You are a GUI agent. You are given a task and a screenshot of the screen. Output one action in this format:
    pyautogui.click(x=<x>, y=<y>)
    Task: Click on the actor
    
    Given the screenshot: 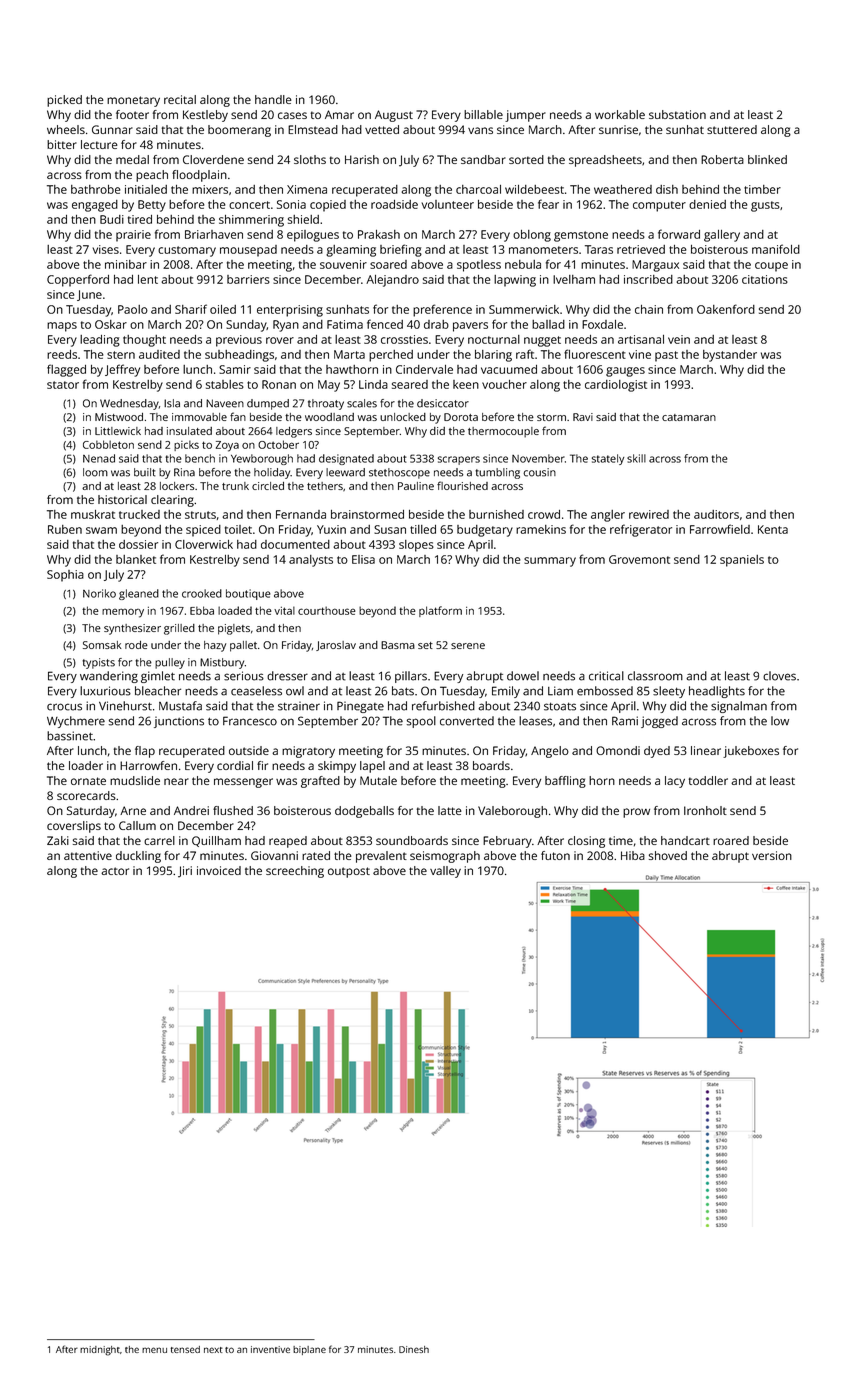 What is the action you would take?
    pyautogui.click(x=115, y=871)
